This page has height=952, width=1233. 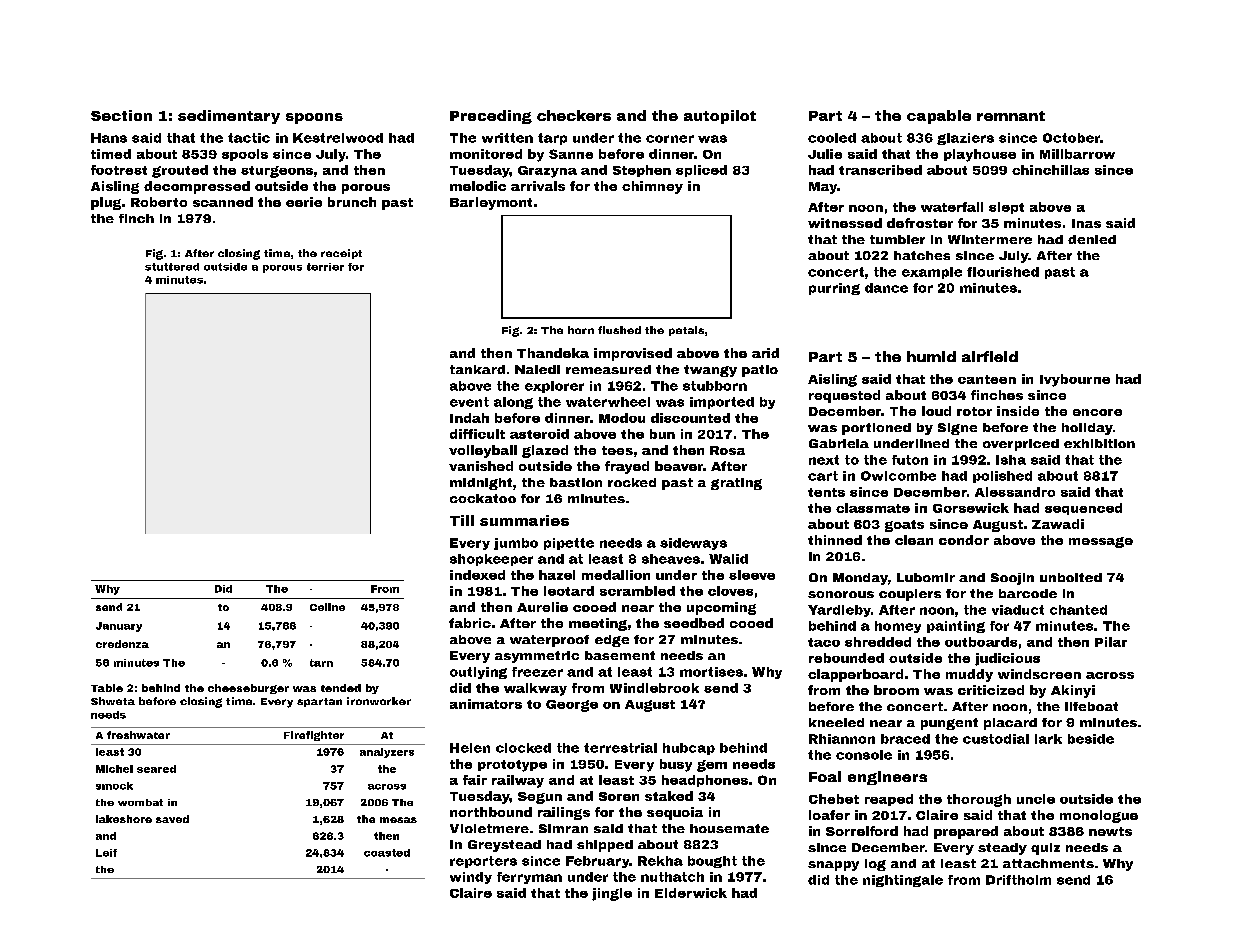 I want to click on humid, so click(x=931, y=356).
